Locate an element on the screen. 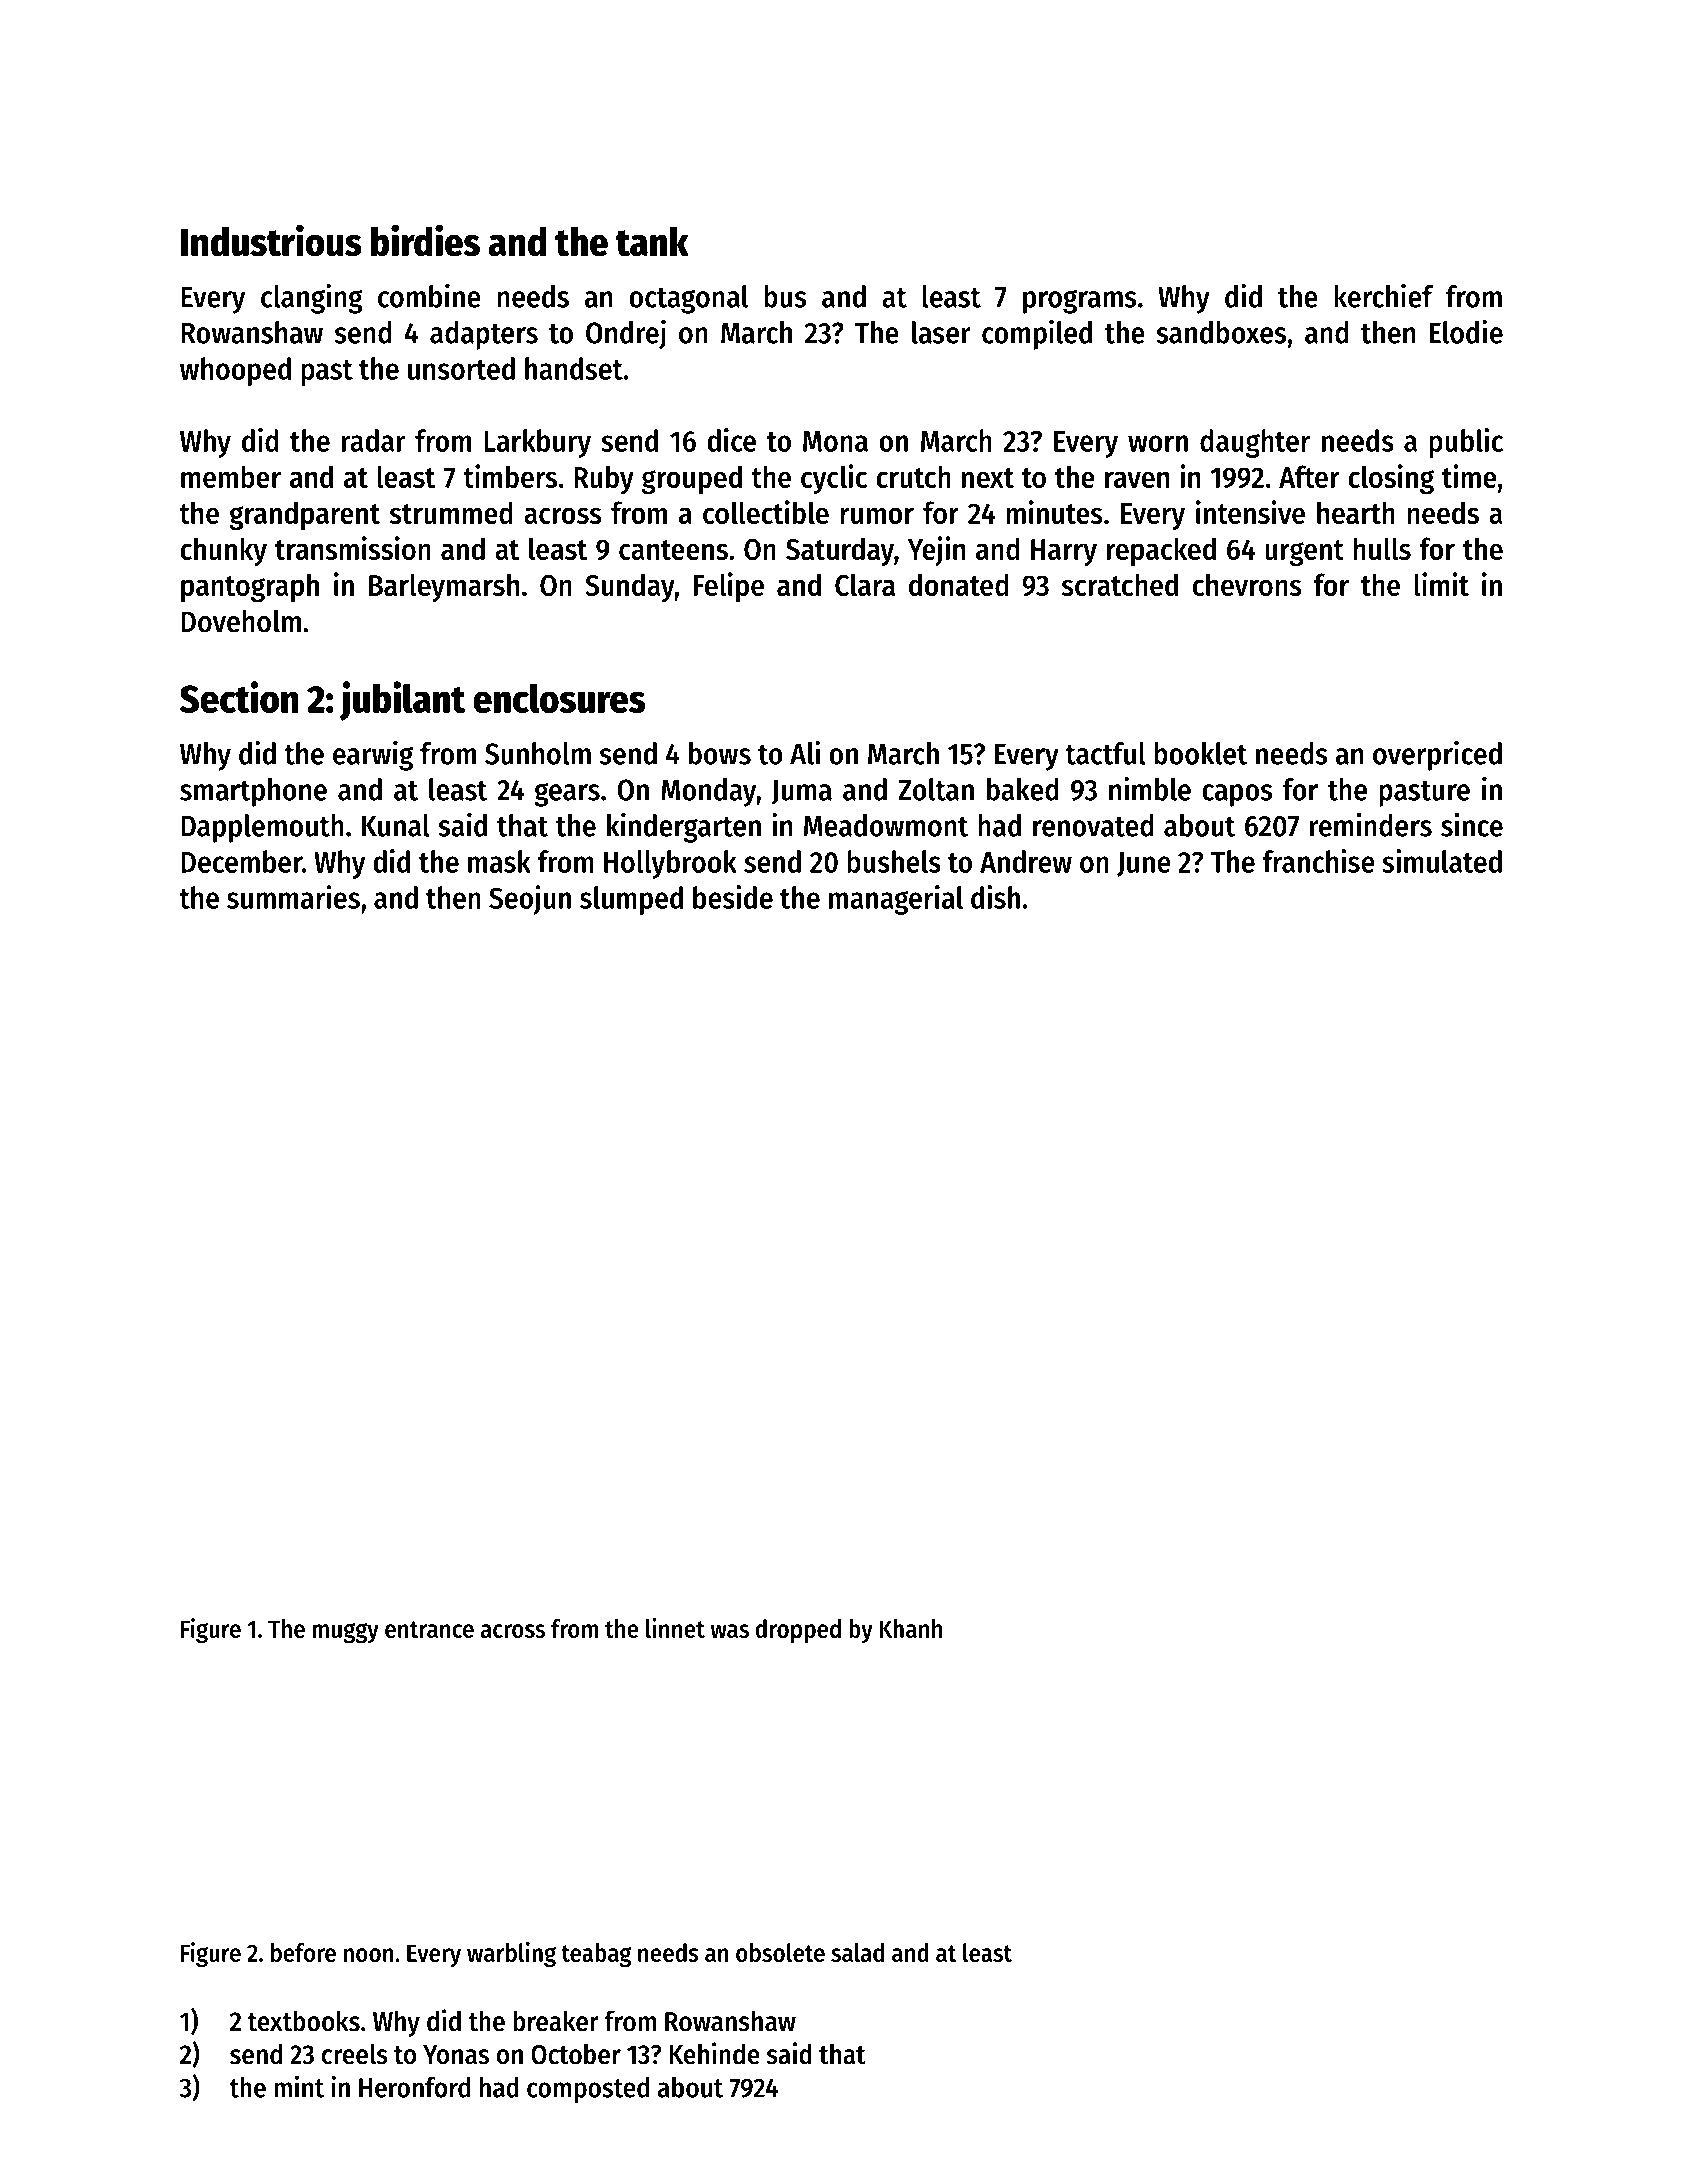 This screenshot has height=2178, width=1683. overpriced is located at coordinates (1437, 756).
